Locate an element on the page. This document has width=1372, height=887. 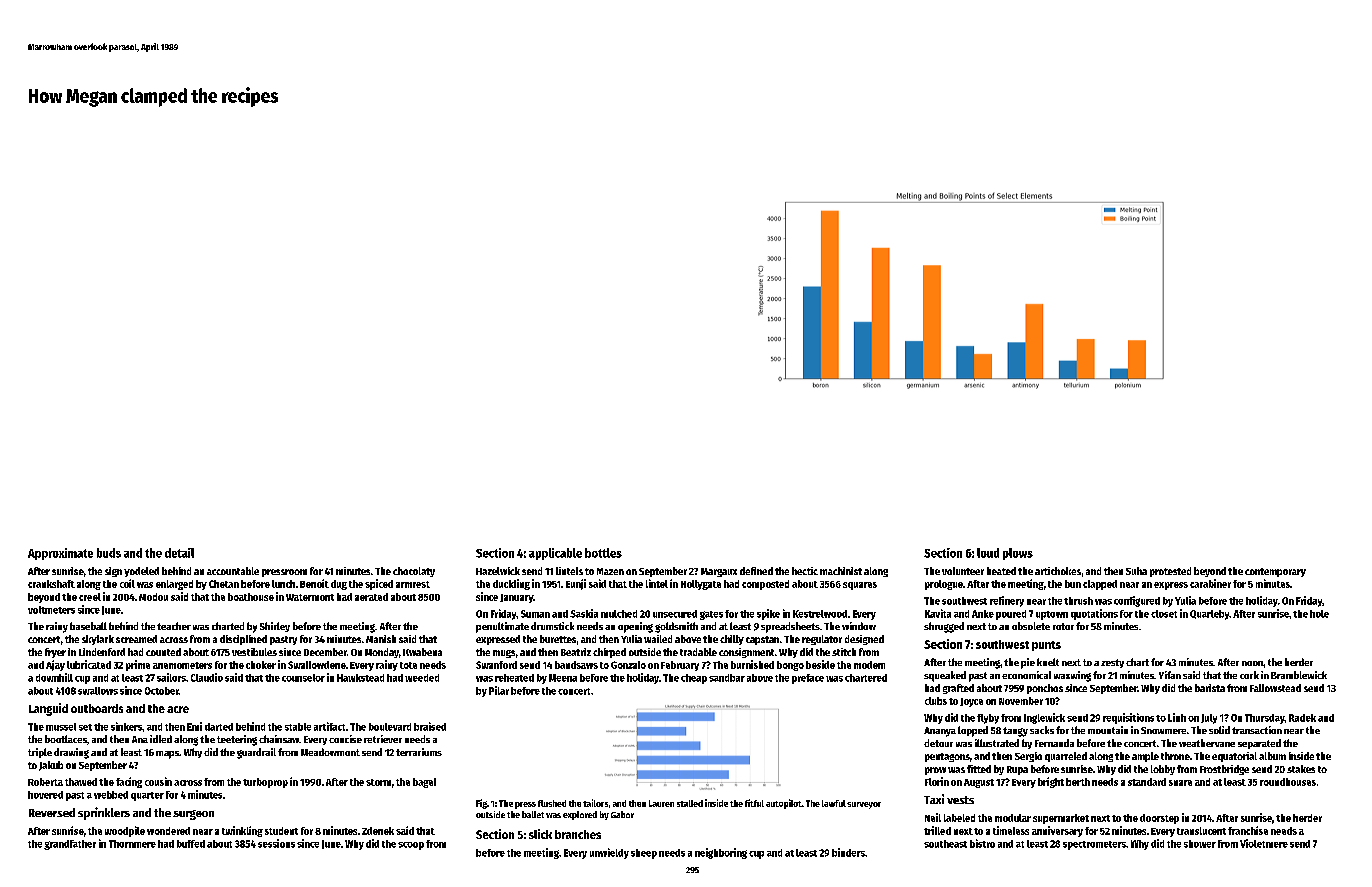
neighboring is located at coordinates (721, 853).
